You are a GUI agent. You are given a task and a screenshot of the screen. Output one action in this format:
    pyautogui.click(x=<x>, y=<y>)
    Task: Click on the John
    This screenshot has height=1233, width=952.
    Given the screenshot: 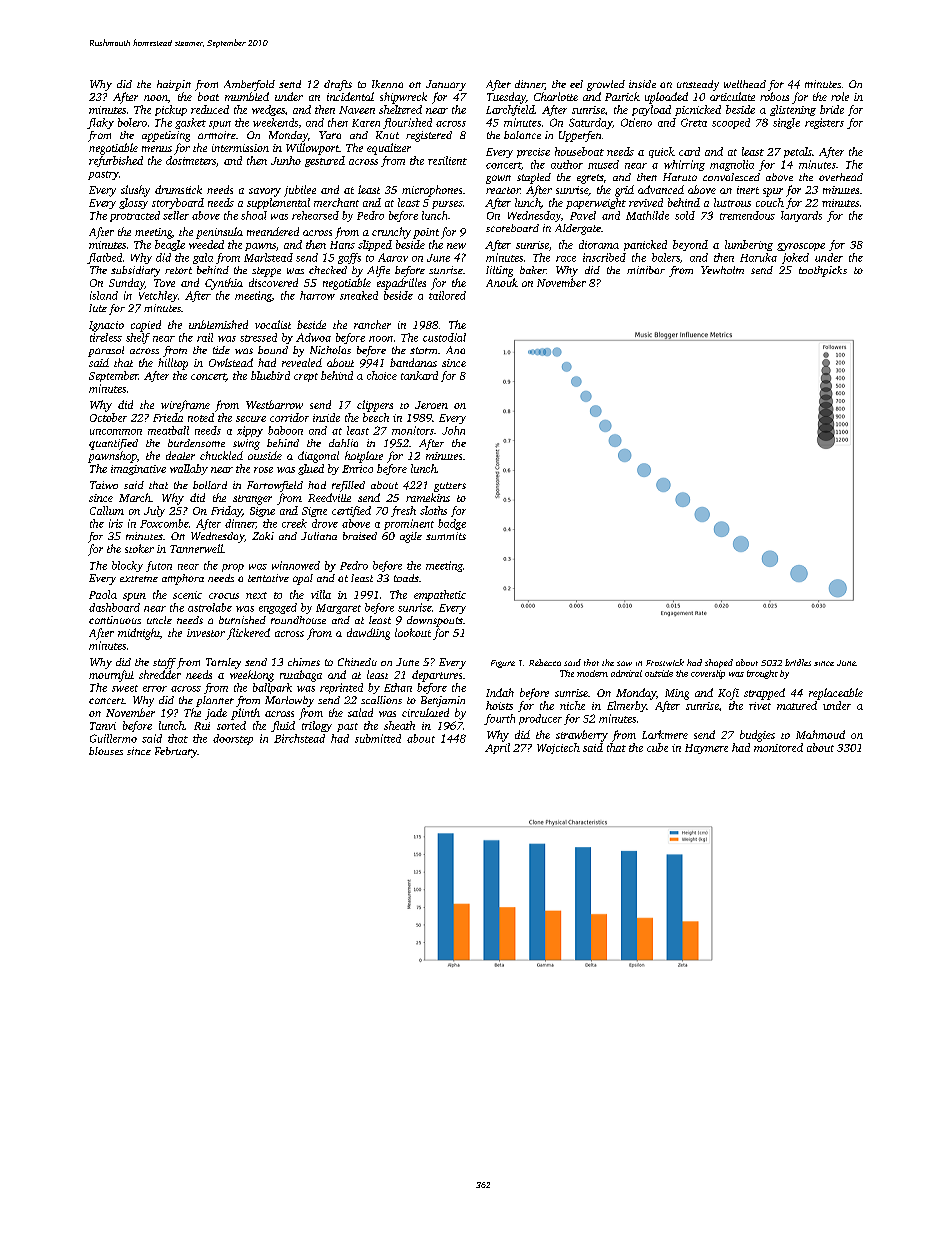 What is the action you would take?
    pyautogui.click(x=453, y=430)
